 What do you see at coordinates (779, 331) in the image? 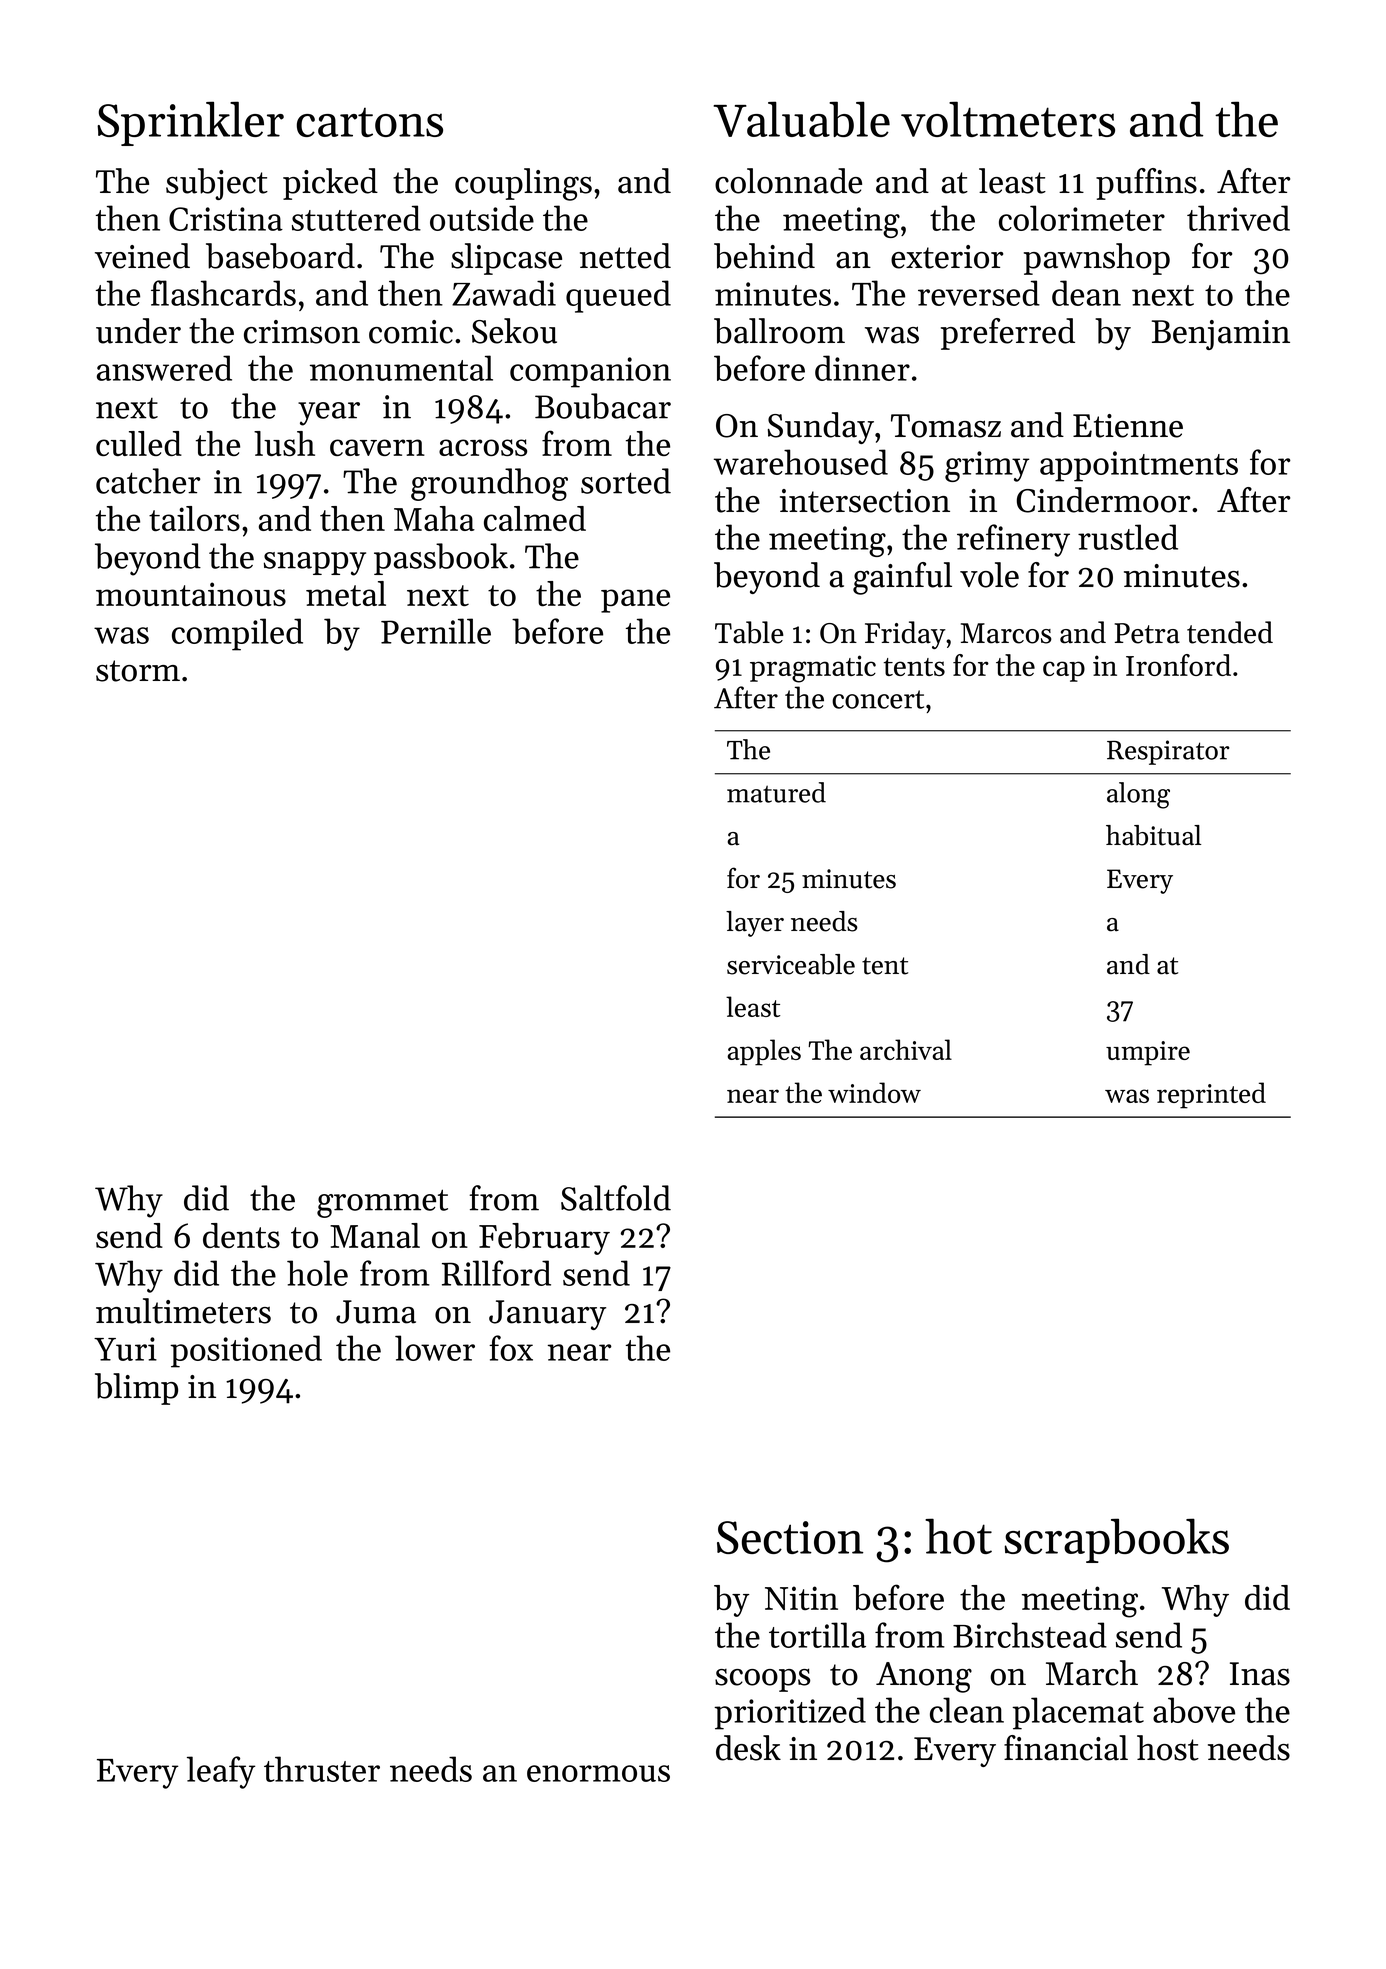
I see `ballroom` at bounding box center [779, 331].
